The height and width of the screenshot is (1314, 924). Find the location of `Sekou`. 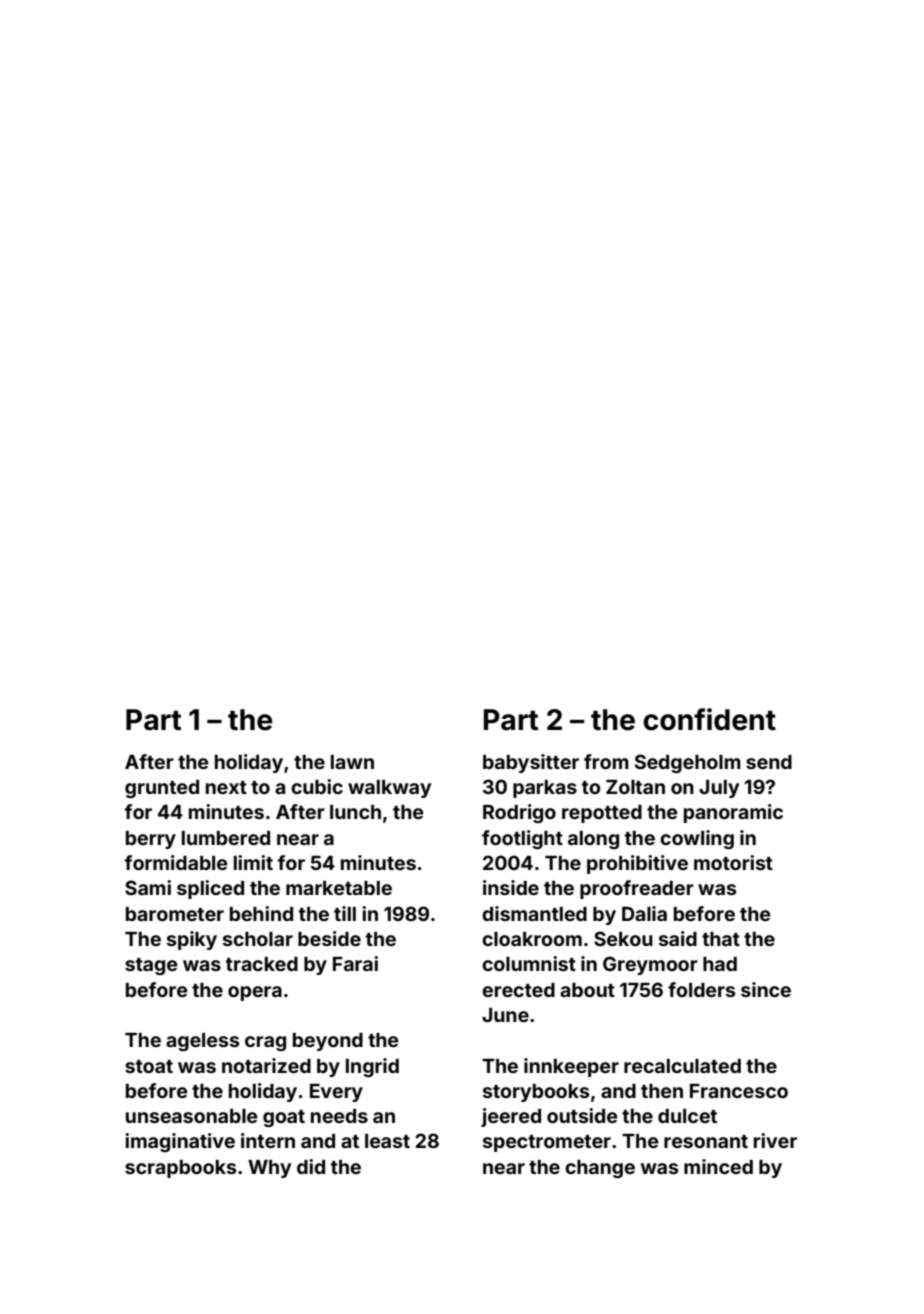

Sekou is located at coordinates (623, 938).
